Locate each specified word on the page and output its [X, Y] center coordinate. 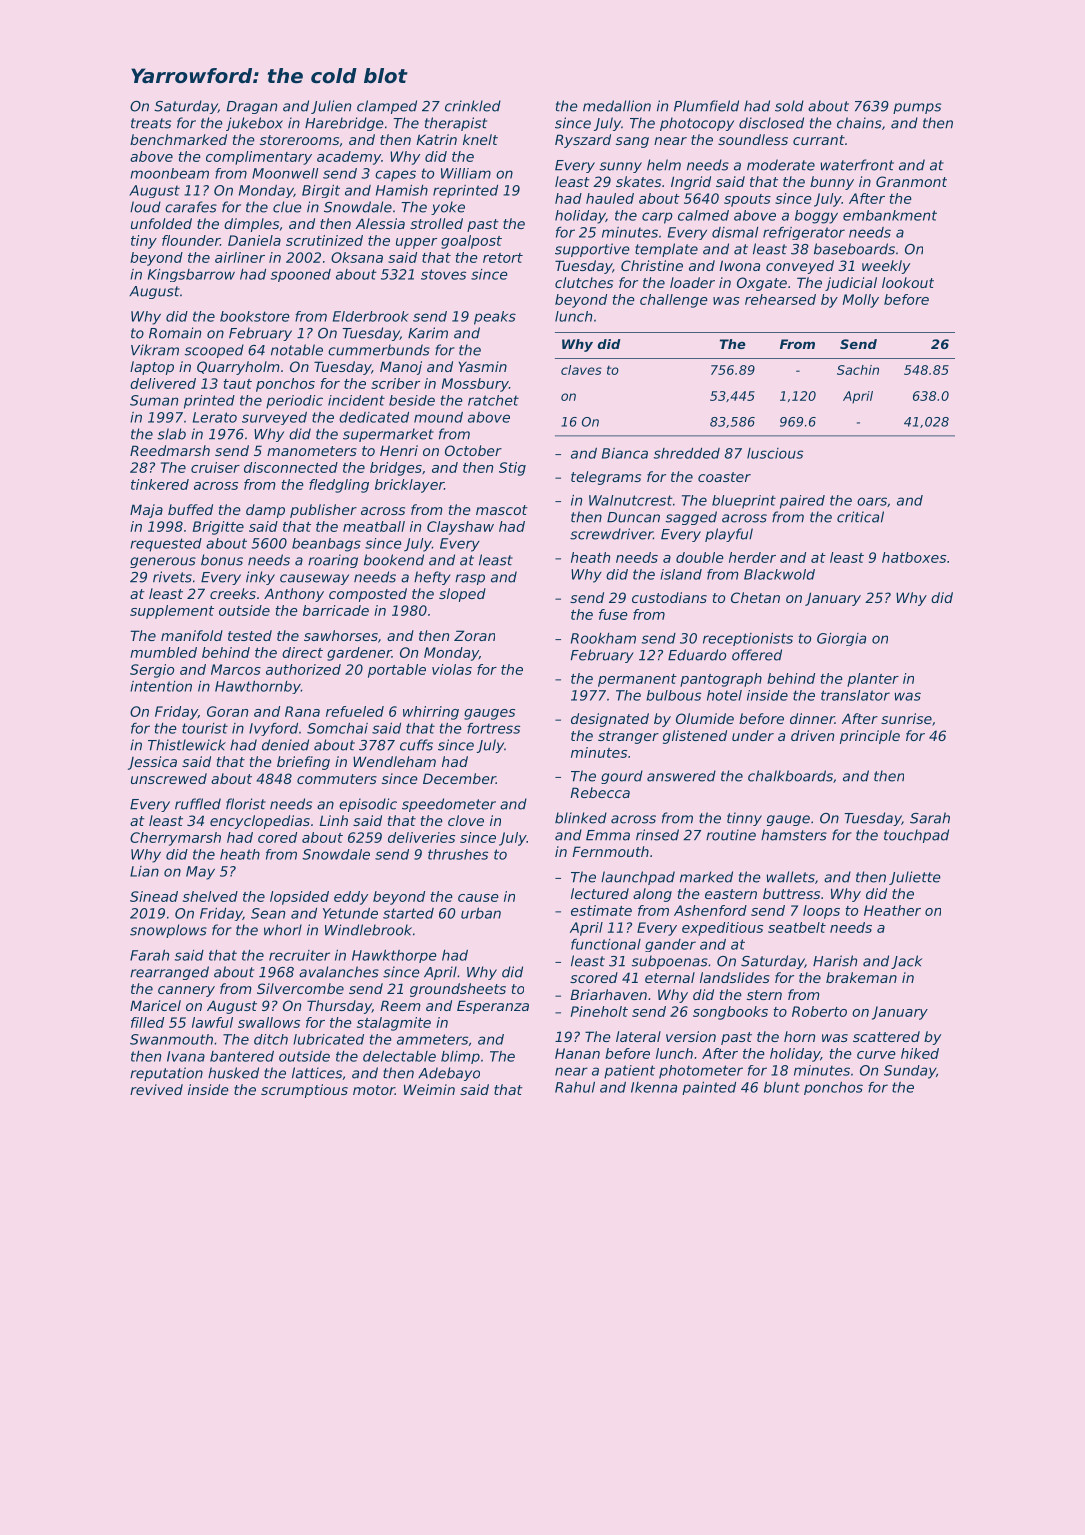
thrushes [458, 854]
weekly [886, 267]
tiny [144, 242]
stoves [443, 274]
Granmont [911, 181]
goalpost [471, 242]
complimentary [259, 158]
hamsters [794, 835]
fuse [613, 614]
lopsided [299, 898]
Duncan [633, 517]
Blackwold [779, 574]
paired [802, 502]
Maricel [155, 1005]
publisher [323, 511]
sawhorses [341, 635]
